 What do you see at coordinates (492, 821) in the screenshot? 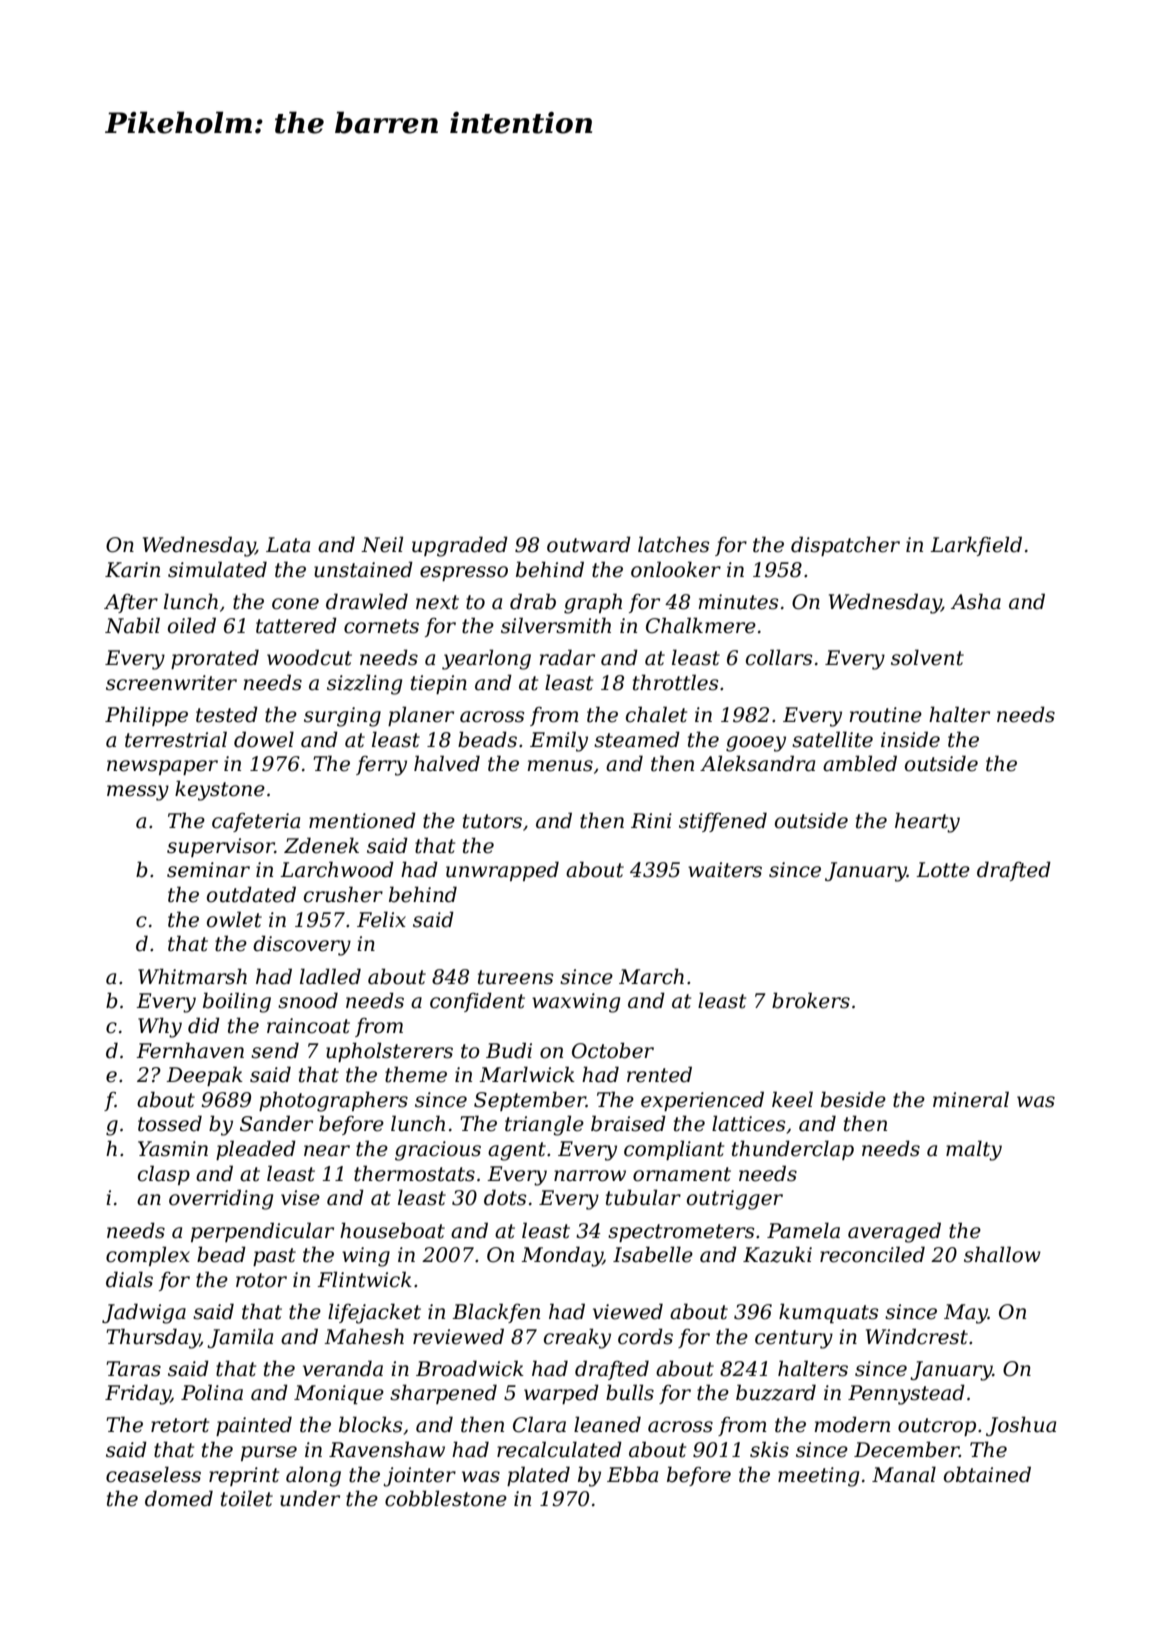
I see `tutors` at bounding box center [492, 821].
